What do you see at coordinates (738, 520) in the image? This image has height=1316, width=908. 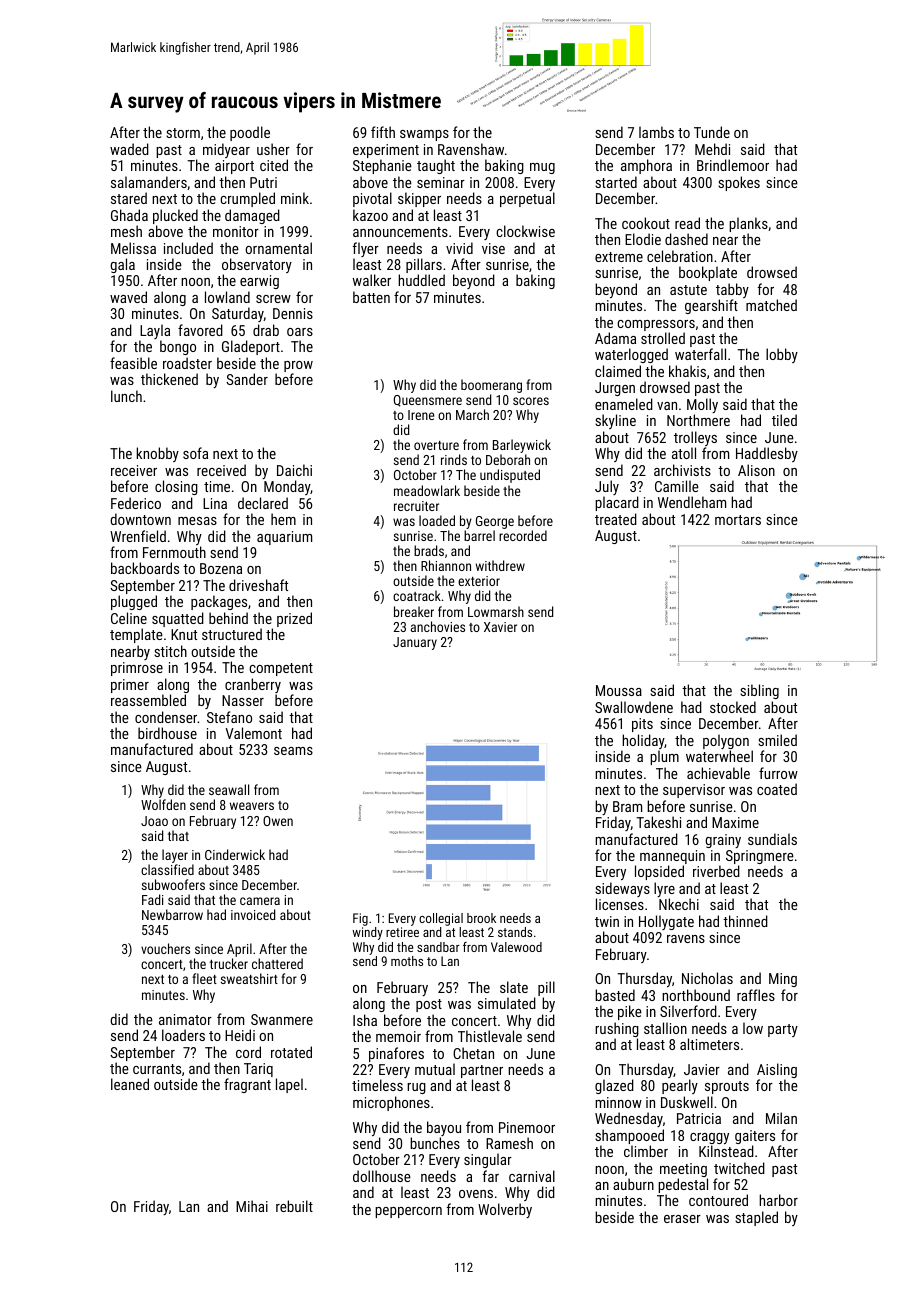 I see `mortars` at bounding box center [738, 520].
